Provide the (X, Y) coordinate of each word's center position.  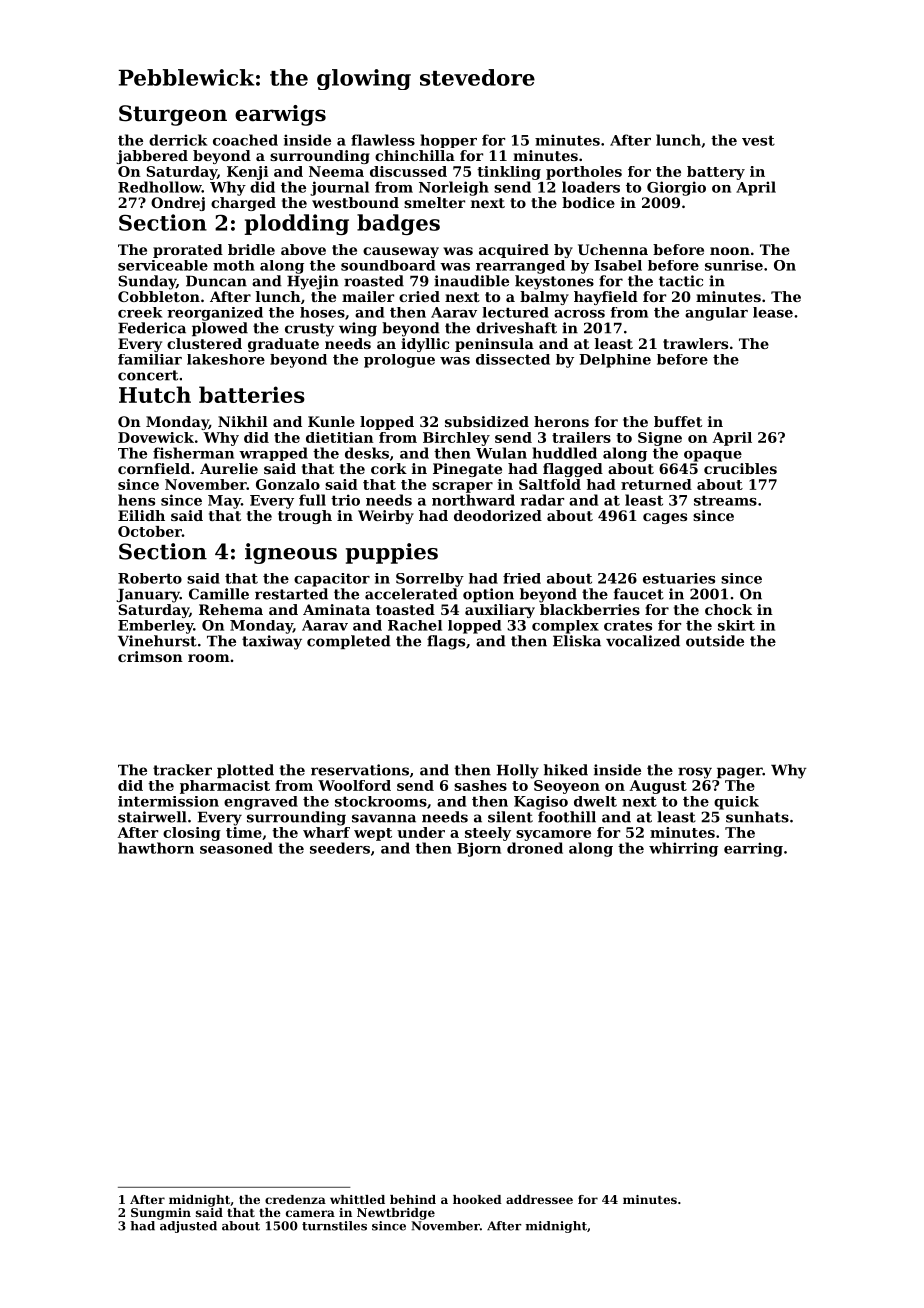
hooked (477, 1199)
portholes (584, 173)
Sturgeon (173, 115)
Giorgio (676, 188)
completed (349, 642)
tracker (182, 770)
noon (730, 251)
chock (728, 609)
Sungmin (161, 1214)
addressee (539, 1199)
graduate (283, 345)
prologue (399, 361)
